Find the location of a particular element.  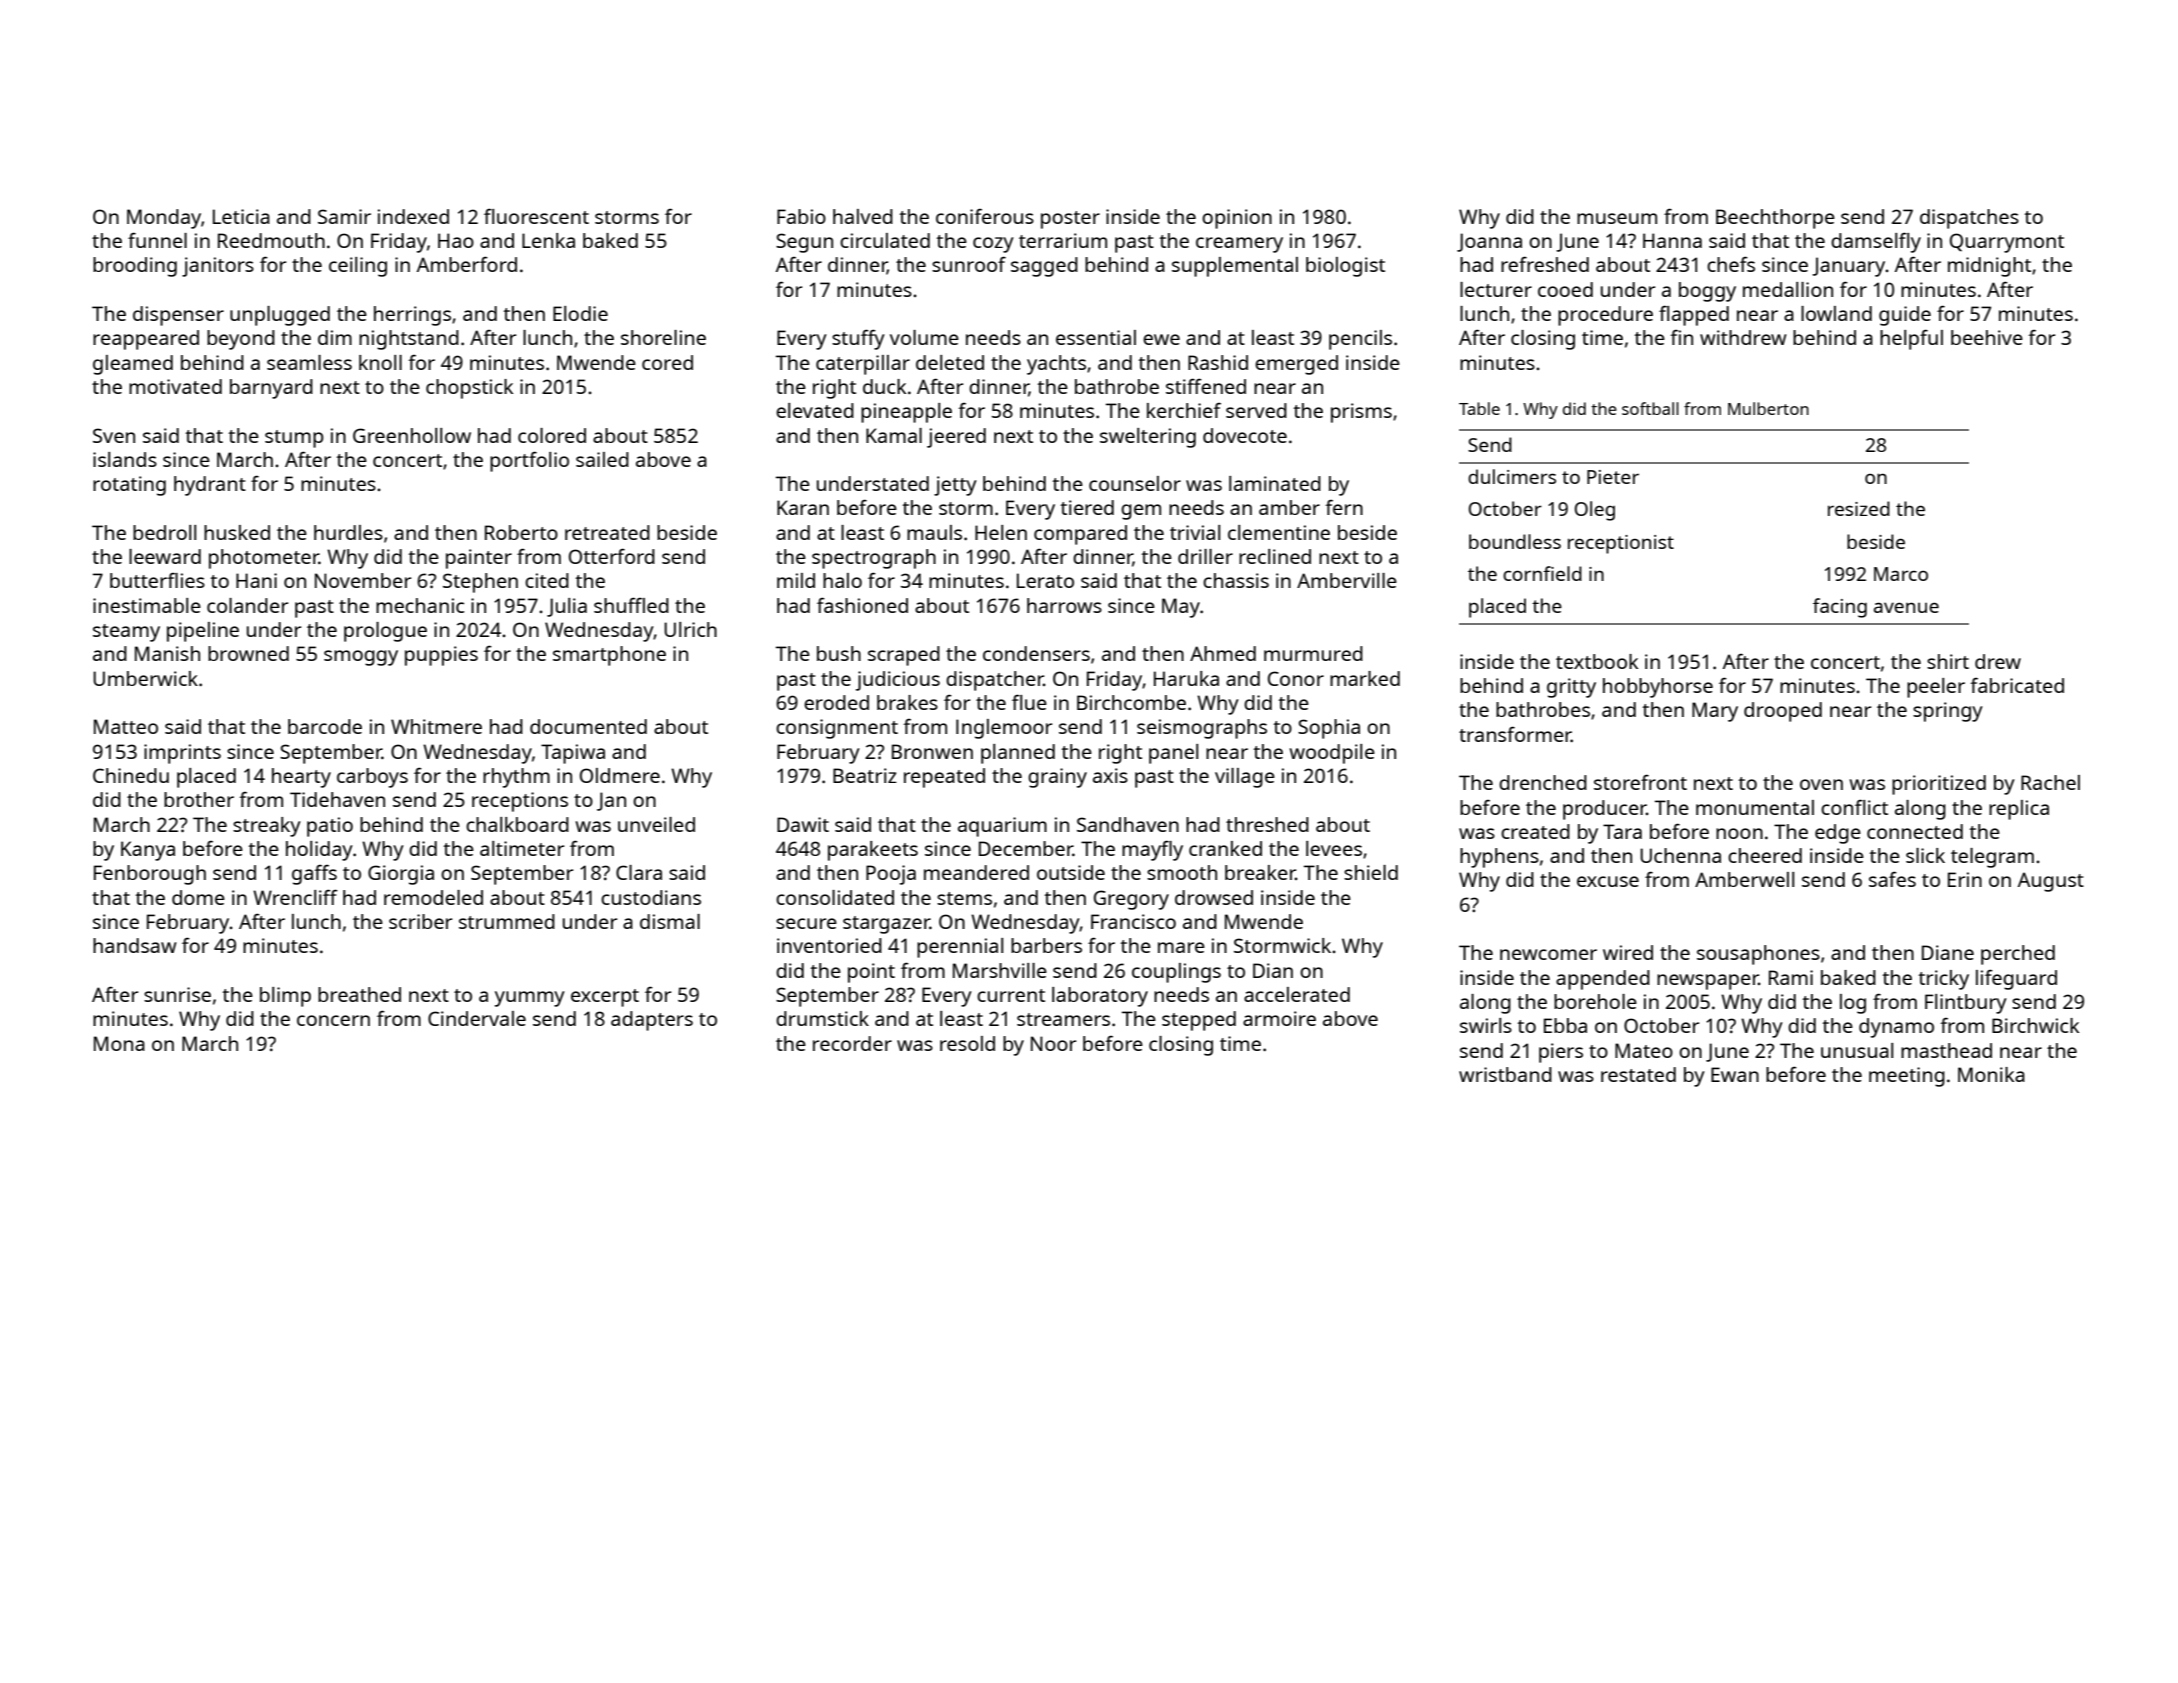

Monday is located at coordinates (164, 219).
